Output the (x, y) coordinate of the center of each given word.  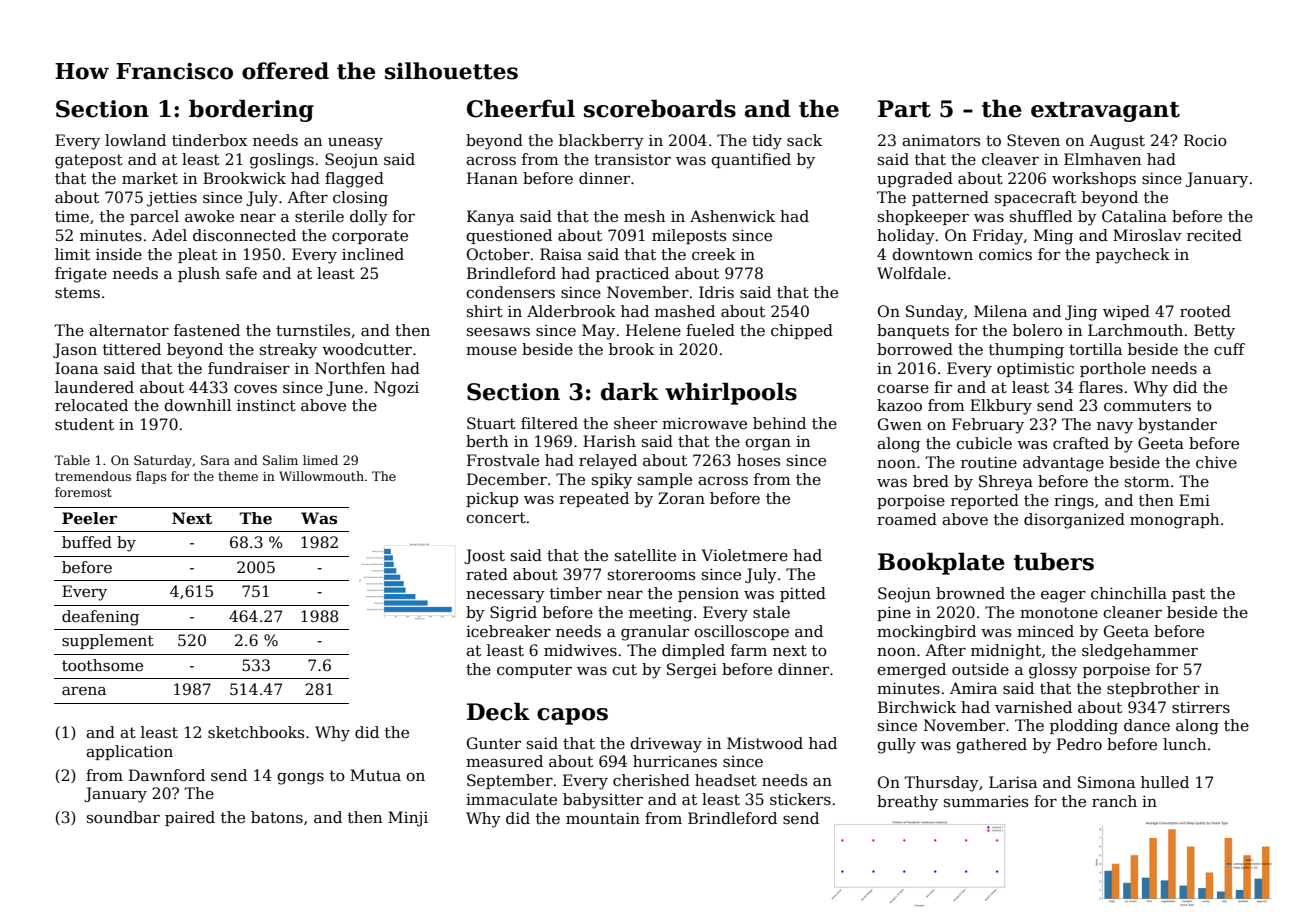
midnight (1006, 652)
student (84, 424)
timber (576, 593)
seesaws (498, 332)
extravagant (1105, 112)
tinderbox (209, 140)
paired (190, 818)
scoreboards (660, 108)
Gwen (900, 424)
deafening (100, 618)
